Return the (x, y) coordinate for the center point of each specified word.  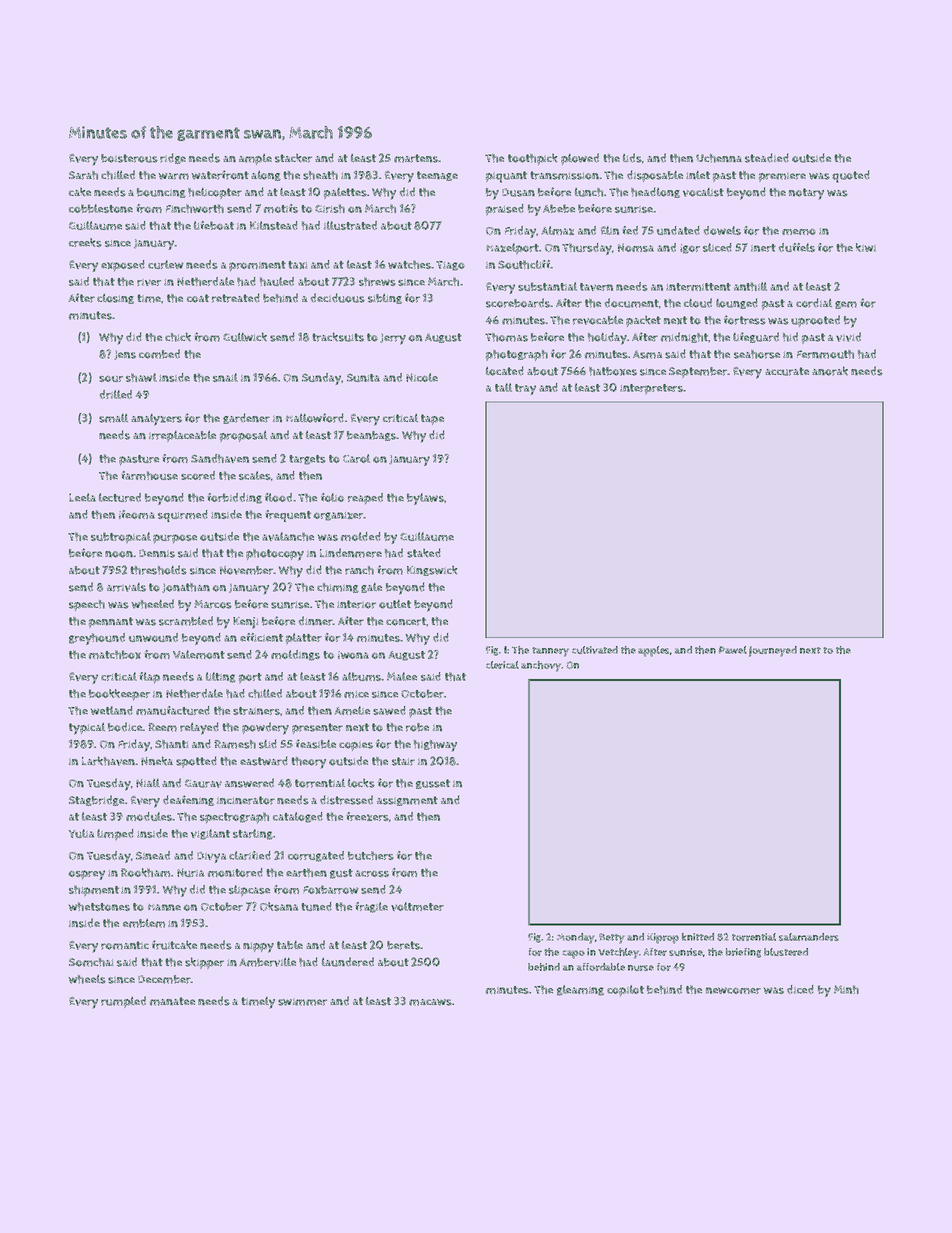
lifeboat (214, 225)
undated (678, 230)
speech (87, 605)
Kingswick (432, 570)
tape (432, 419)
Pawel (733, 650)
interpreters (651, 389)
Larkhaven (108, 761)
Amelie (352, 710)
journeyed (773, 651)
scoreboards (518, 303)
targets (307, 460)
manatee (172, 1001)
